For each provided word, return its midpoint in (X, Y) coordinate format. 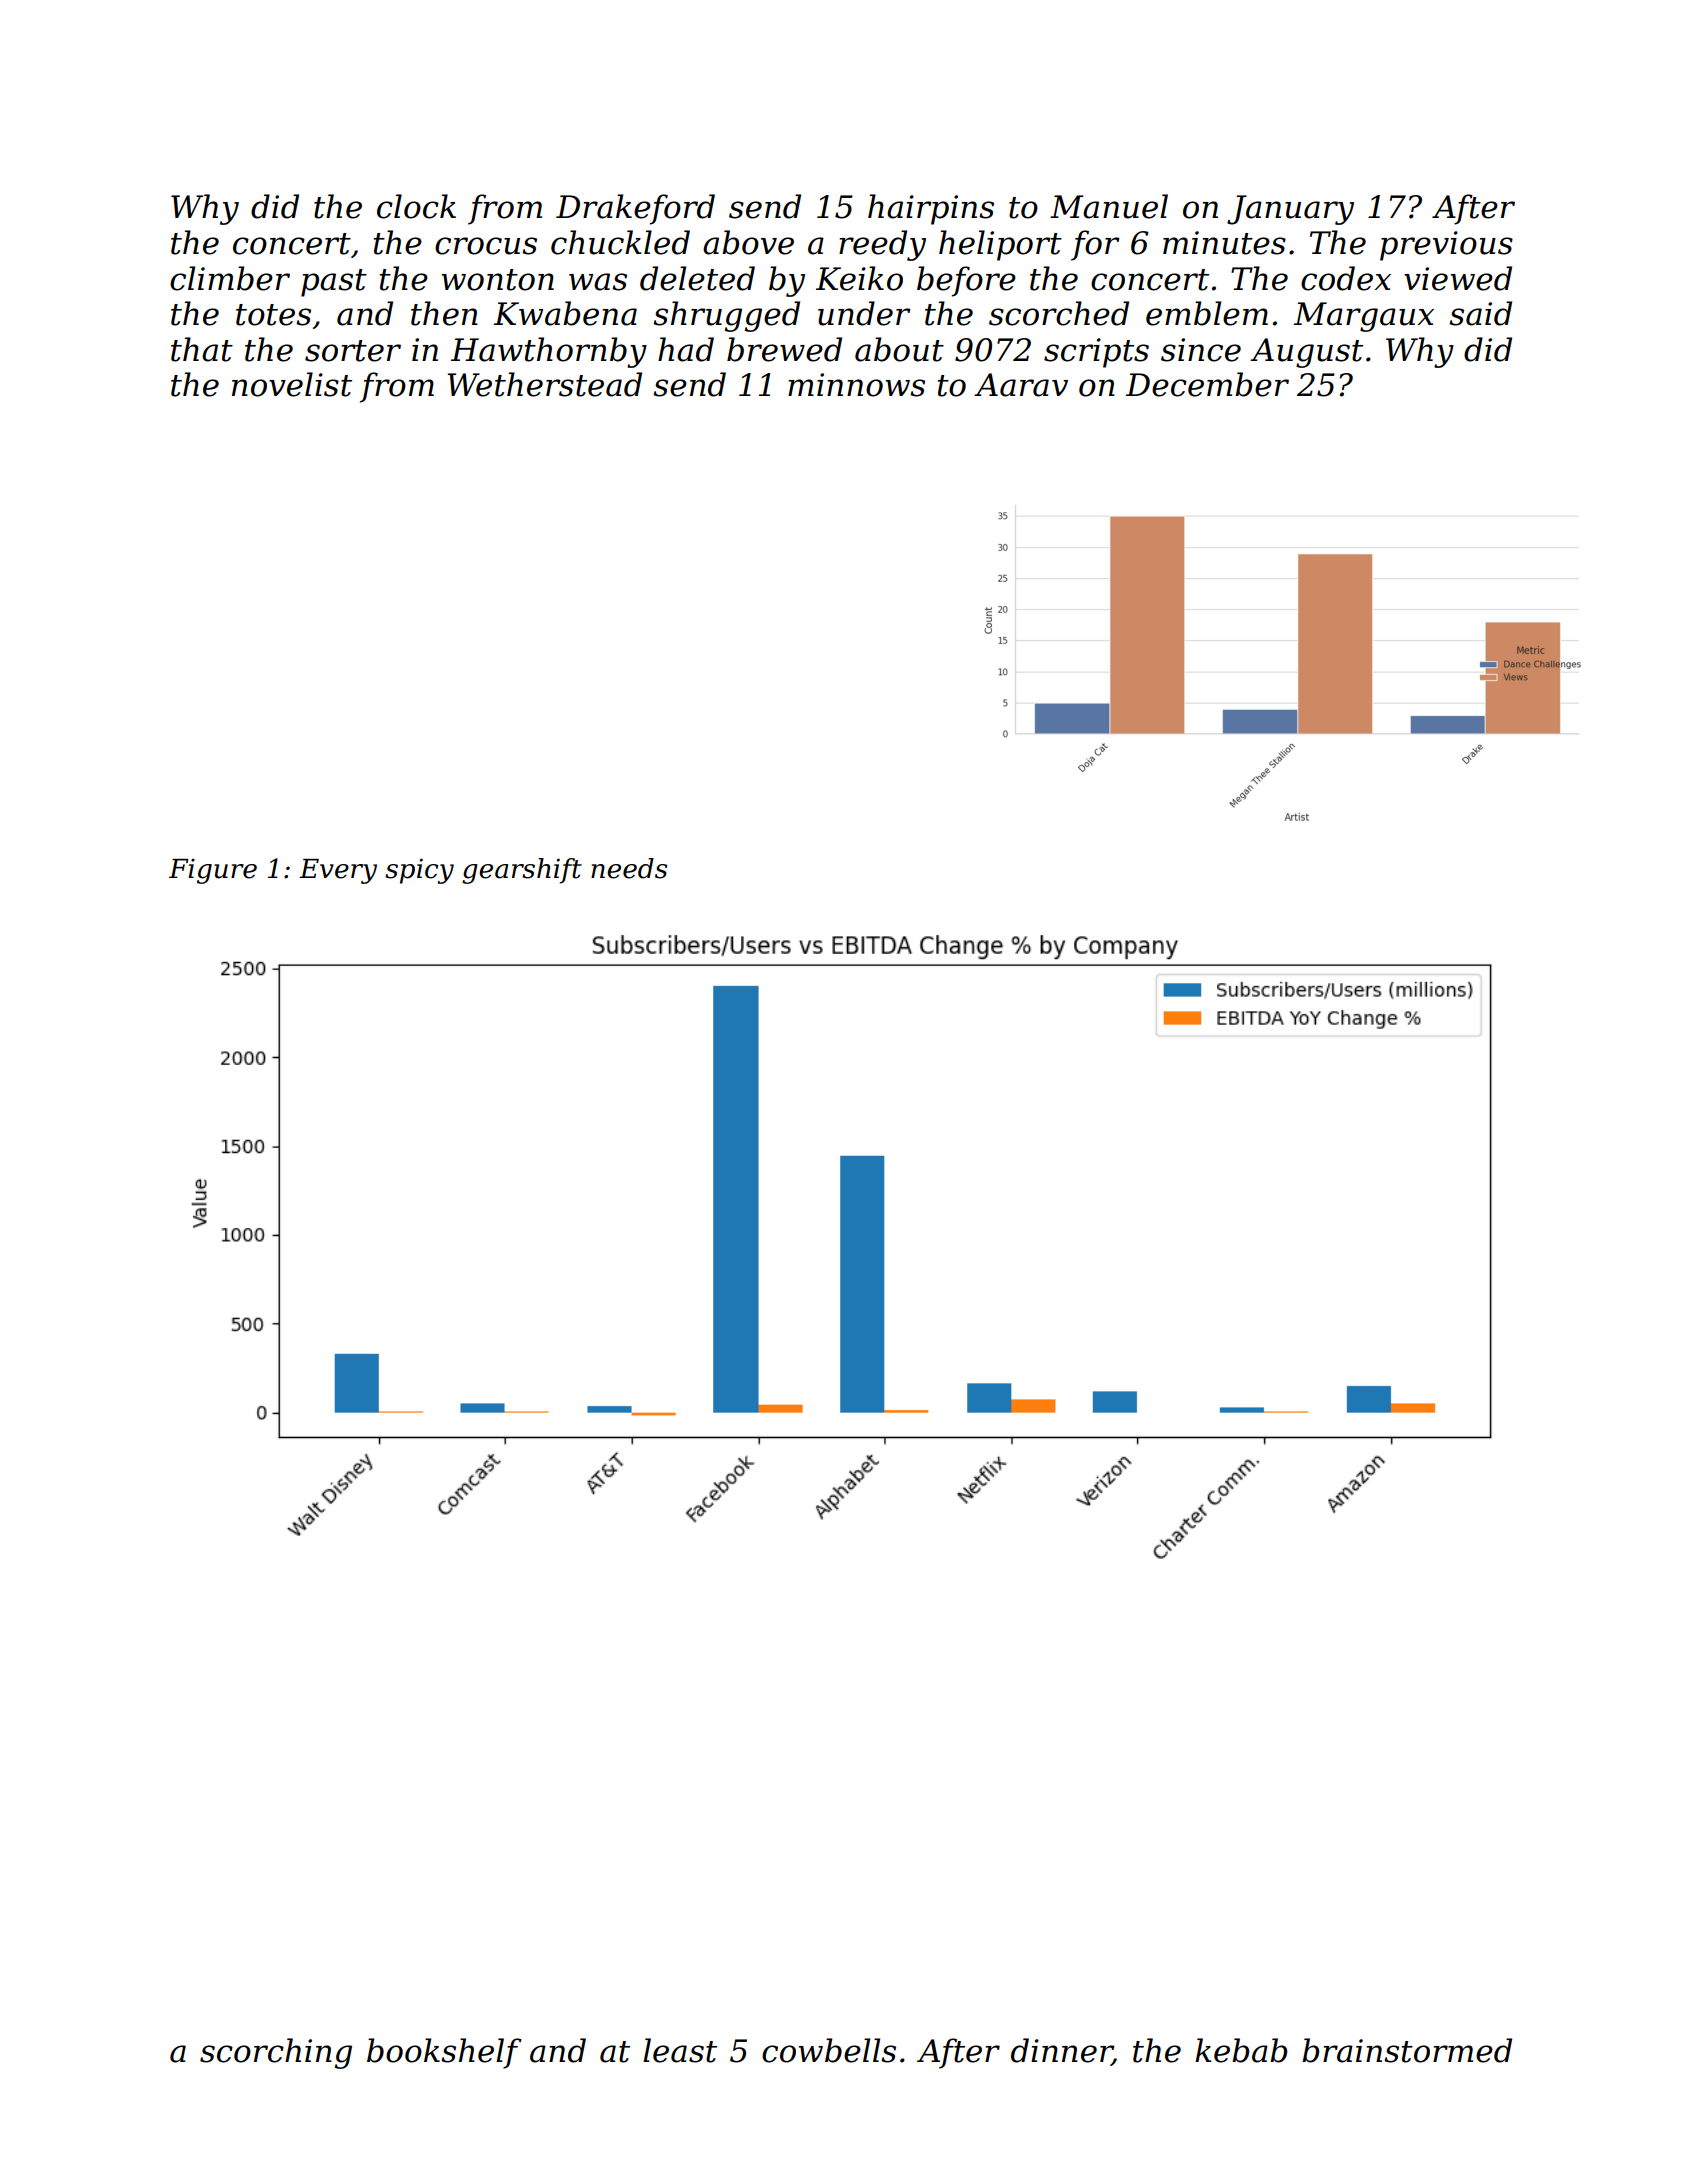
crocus (486, 246)
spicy (419, 871)
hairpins (931, 209)
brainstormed (1407, 2050)
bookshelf (444, 2053)
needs (629, 868)
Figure (213, 871)
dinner (1061, 2051)
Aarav (1021, 385)
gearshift (522, 871)
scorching (276, 2053)
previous (1446, 246)
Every (338, 871)
